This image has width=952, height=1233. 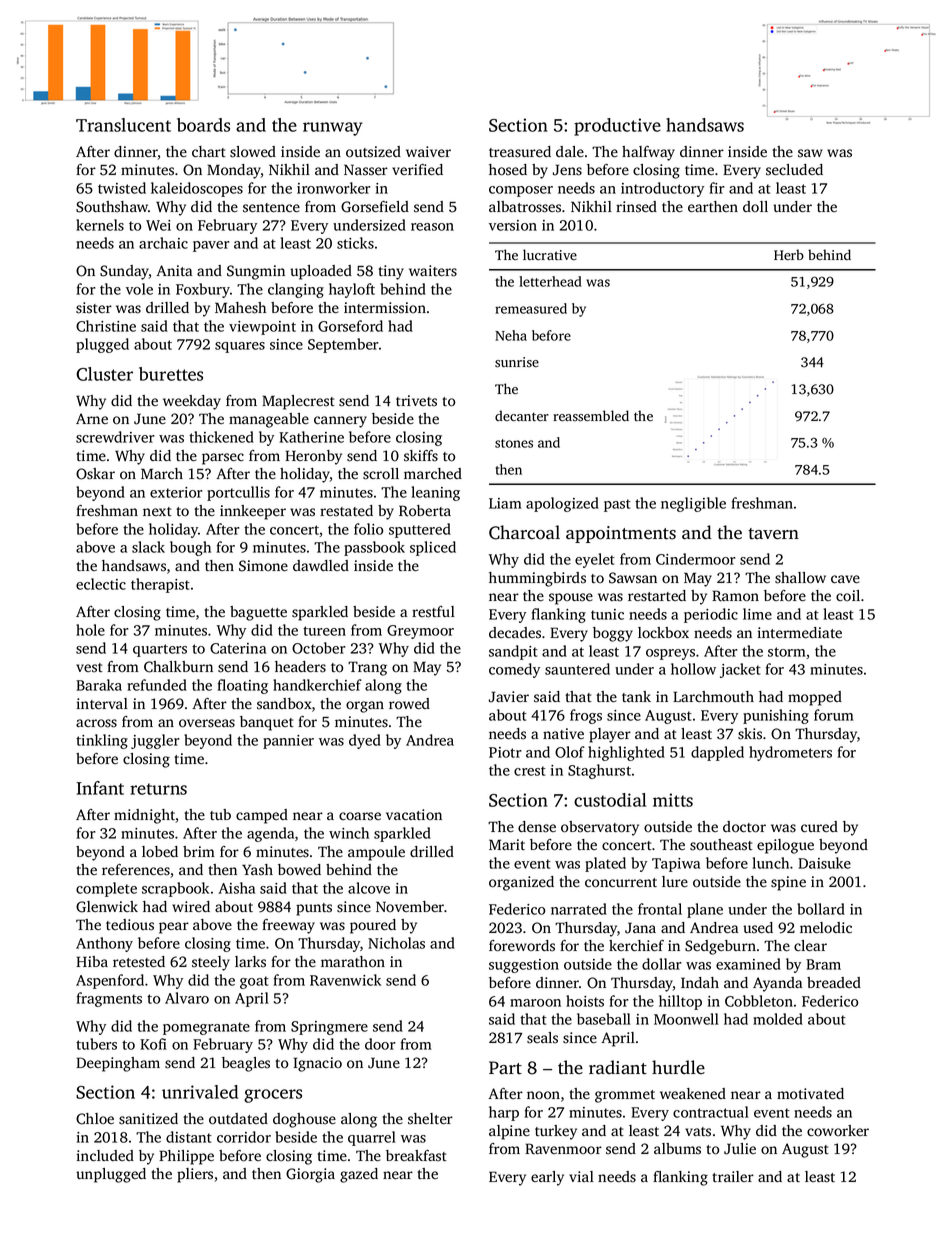 I want to click on alpine, so click(x=509, y=1132).
